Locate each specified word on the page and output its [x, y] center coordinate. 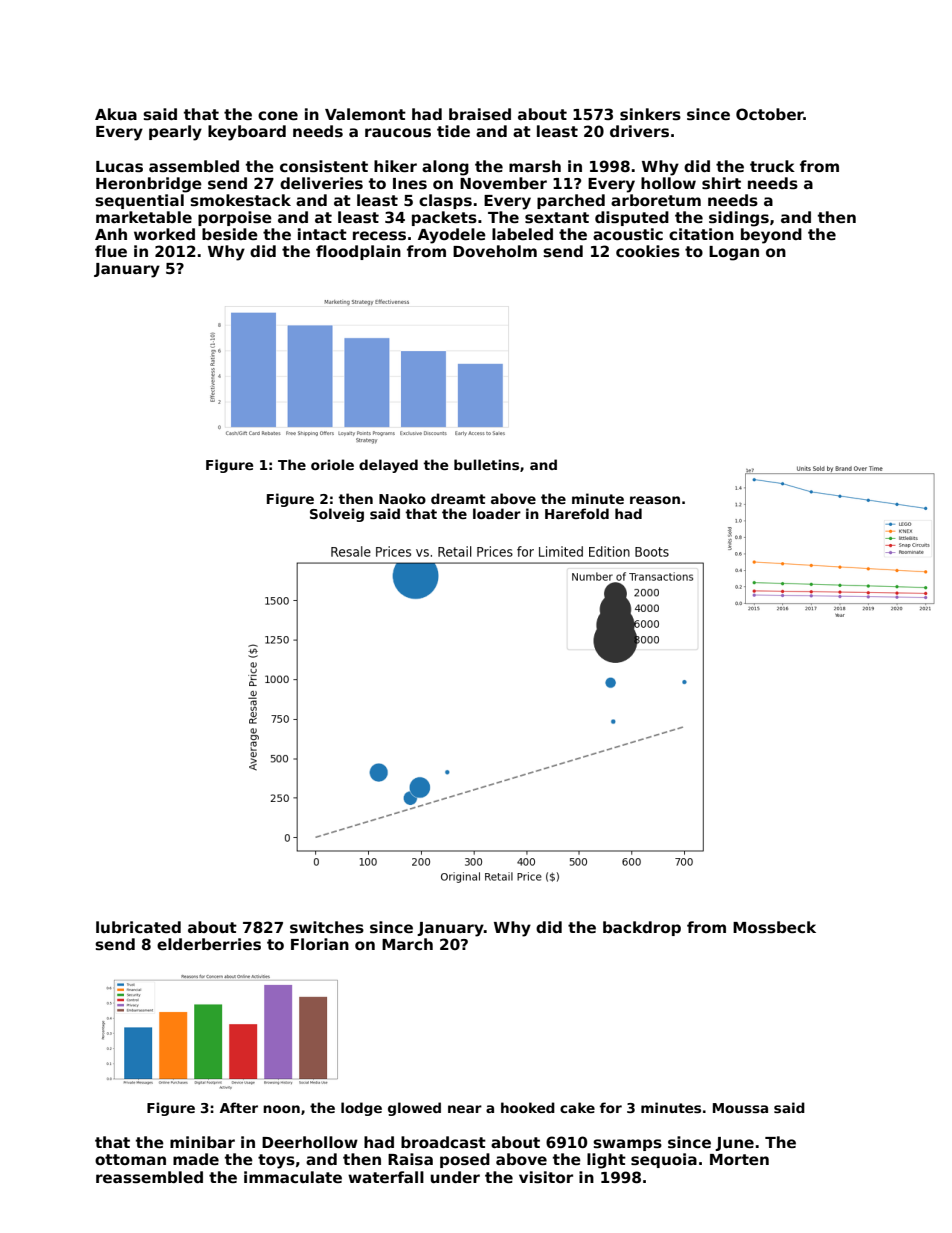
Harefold [577, 513]
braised [480, 114]
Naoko [402, 498]
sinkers [650, 114]
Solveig [337, 515]
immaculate [293, 1177]
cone [278, 115]
